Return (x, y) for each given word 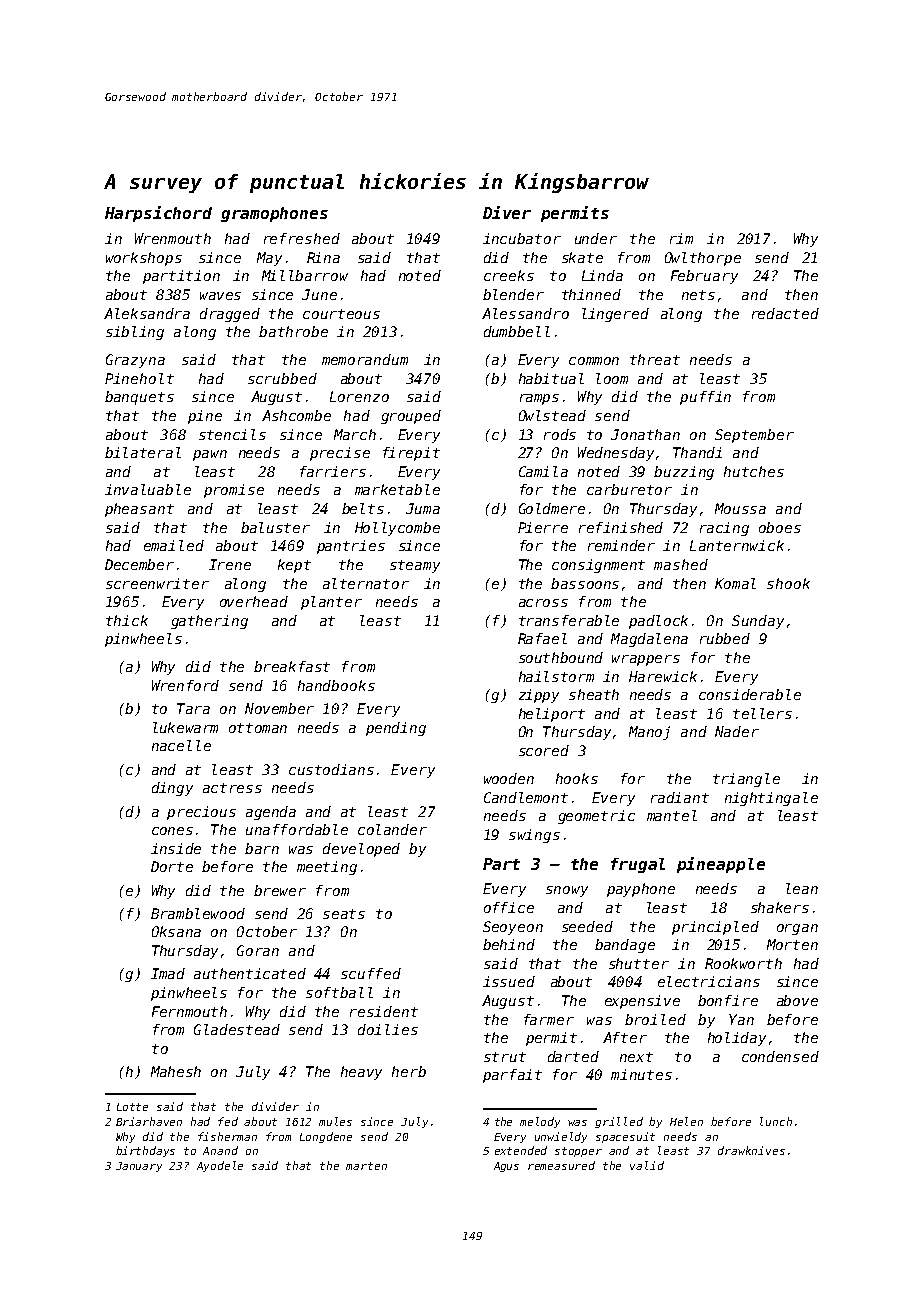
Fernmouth (189, 1011)
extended (521, 1150)
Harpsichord (158, 214)
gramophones (274, 214)
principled (715, 928)
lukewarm (185, 727)
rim (681, 238)
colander (392, 829)
